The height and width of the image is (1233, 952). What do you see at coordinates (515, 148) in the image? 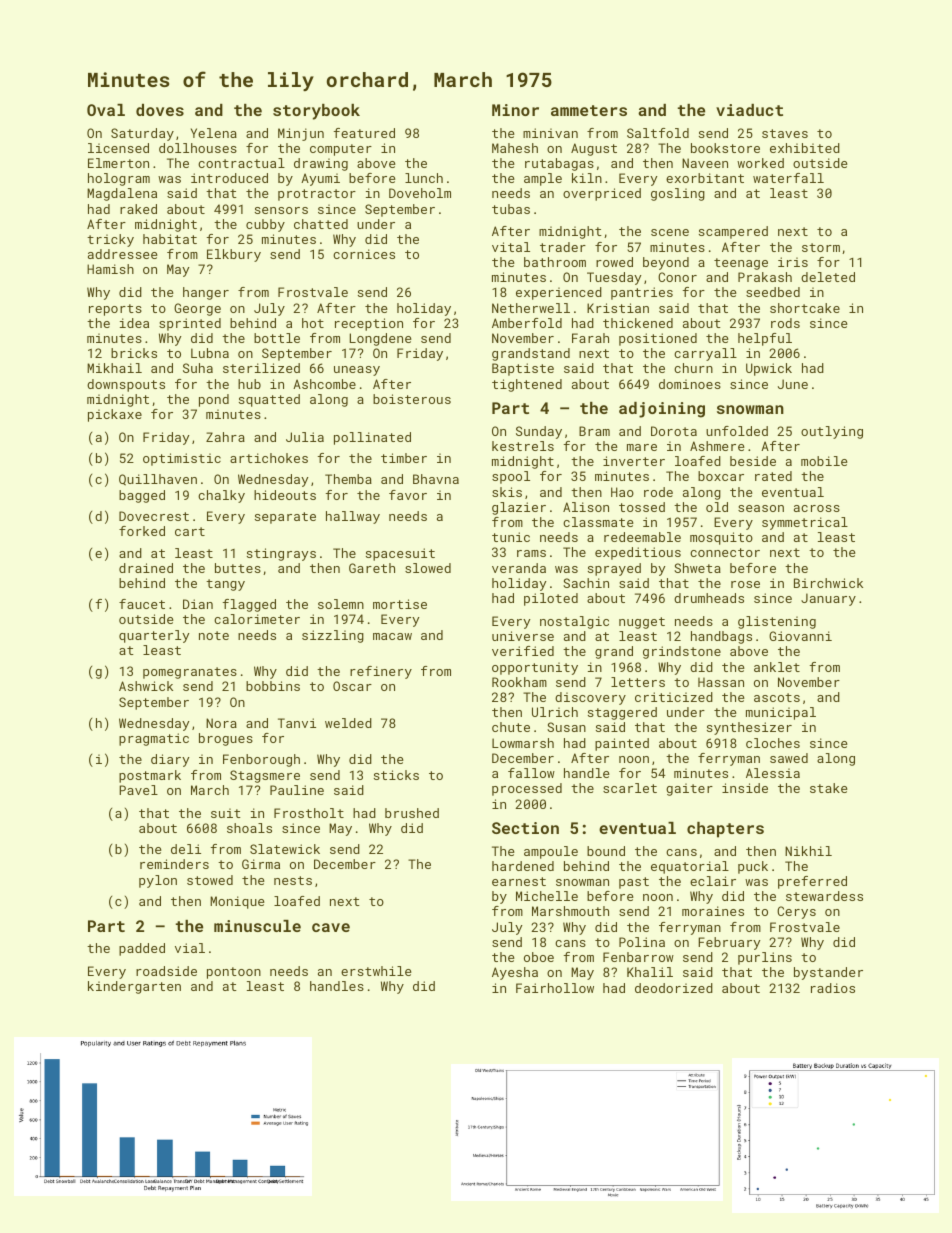
I see `Mahesh` at bounding box center [515, 148].
